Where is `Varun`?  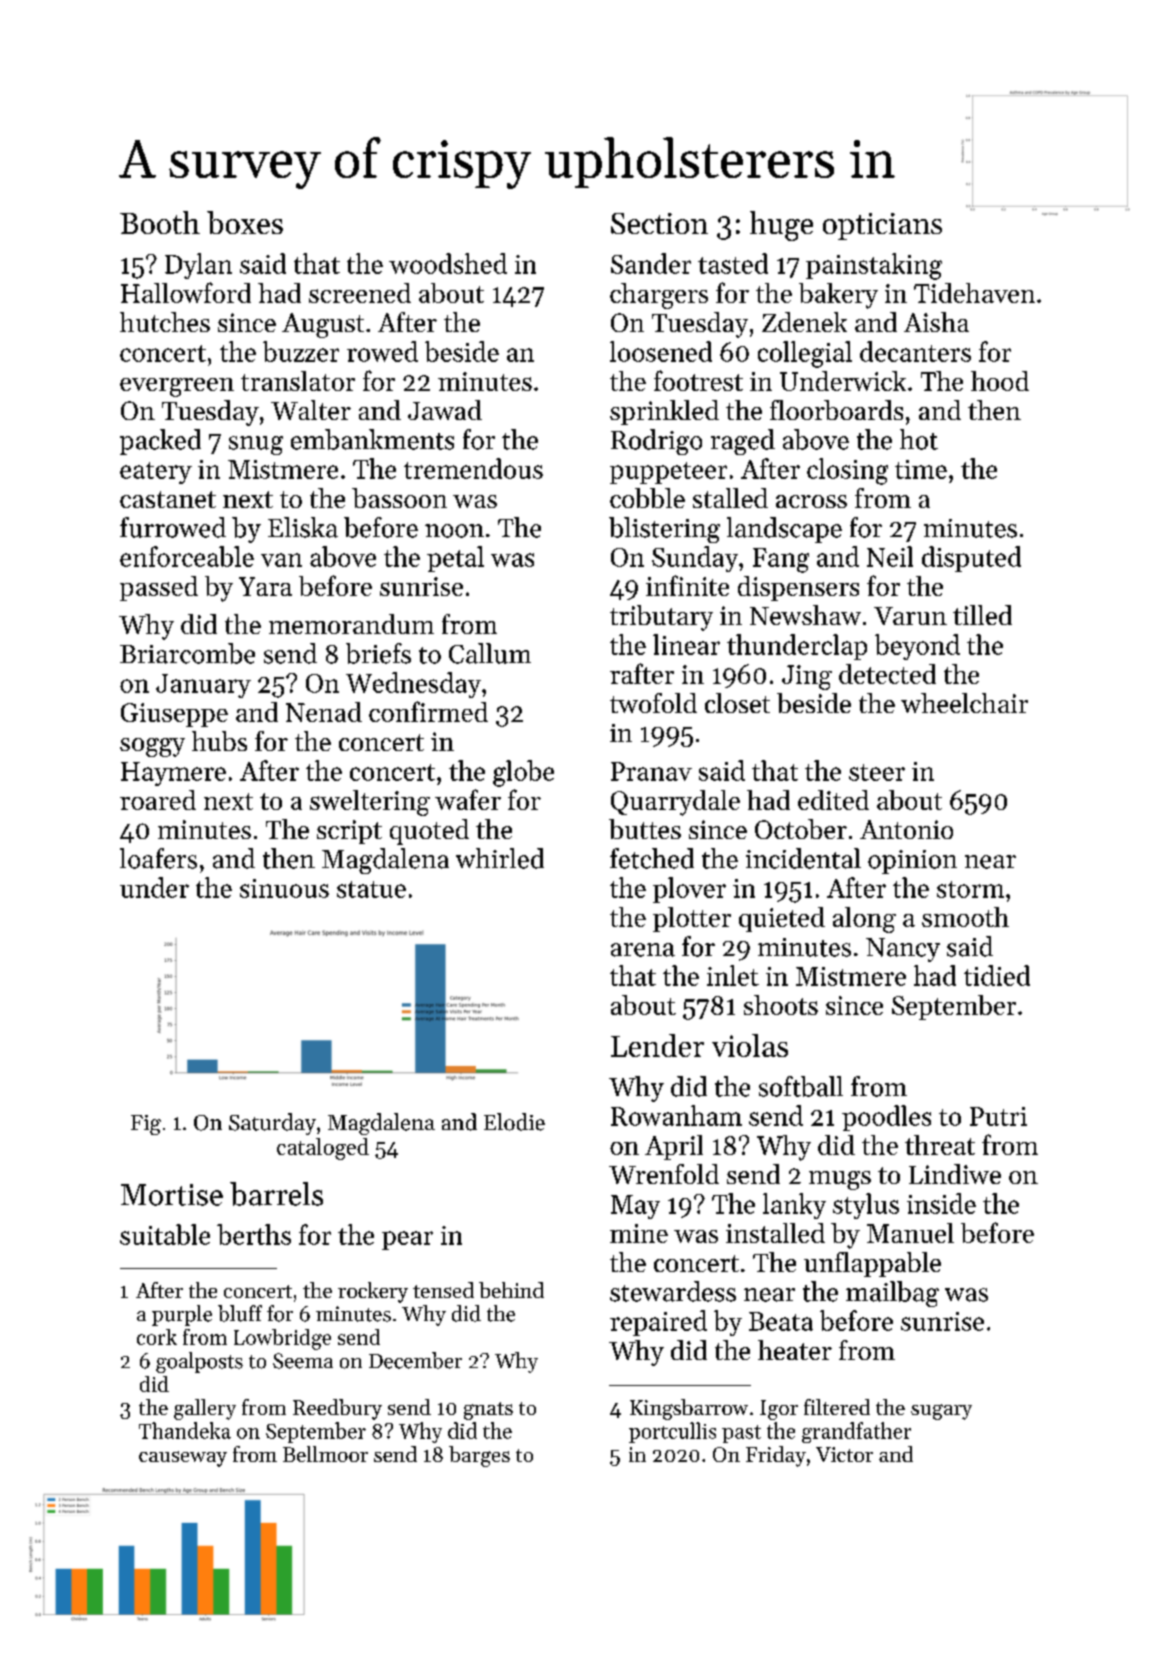
Varun is located at coordinates (910, 616).
